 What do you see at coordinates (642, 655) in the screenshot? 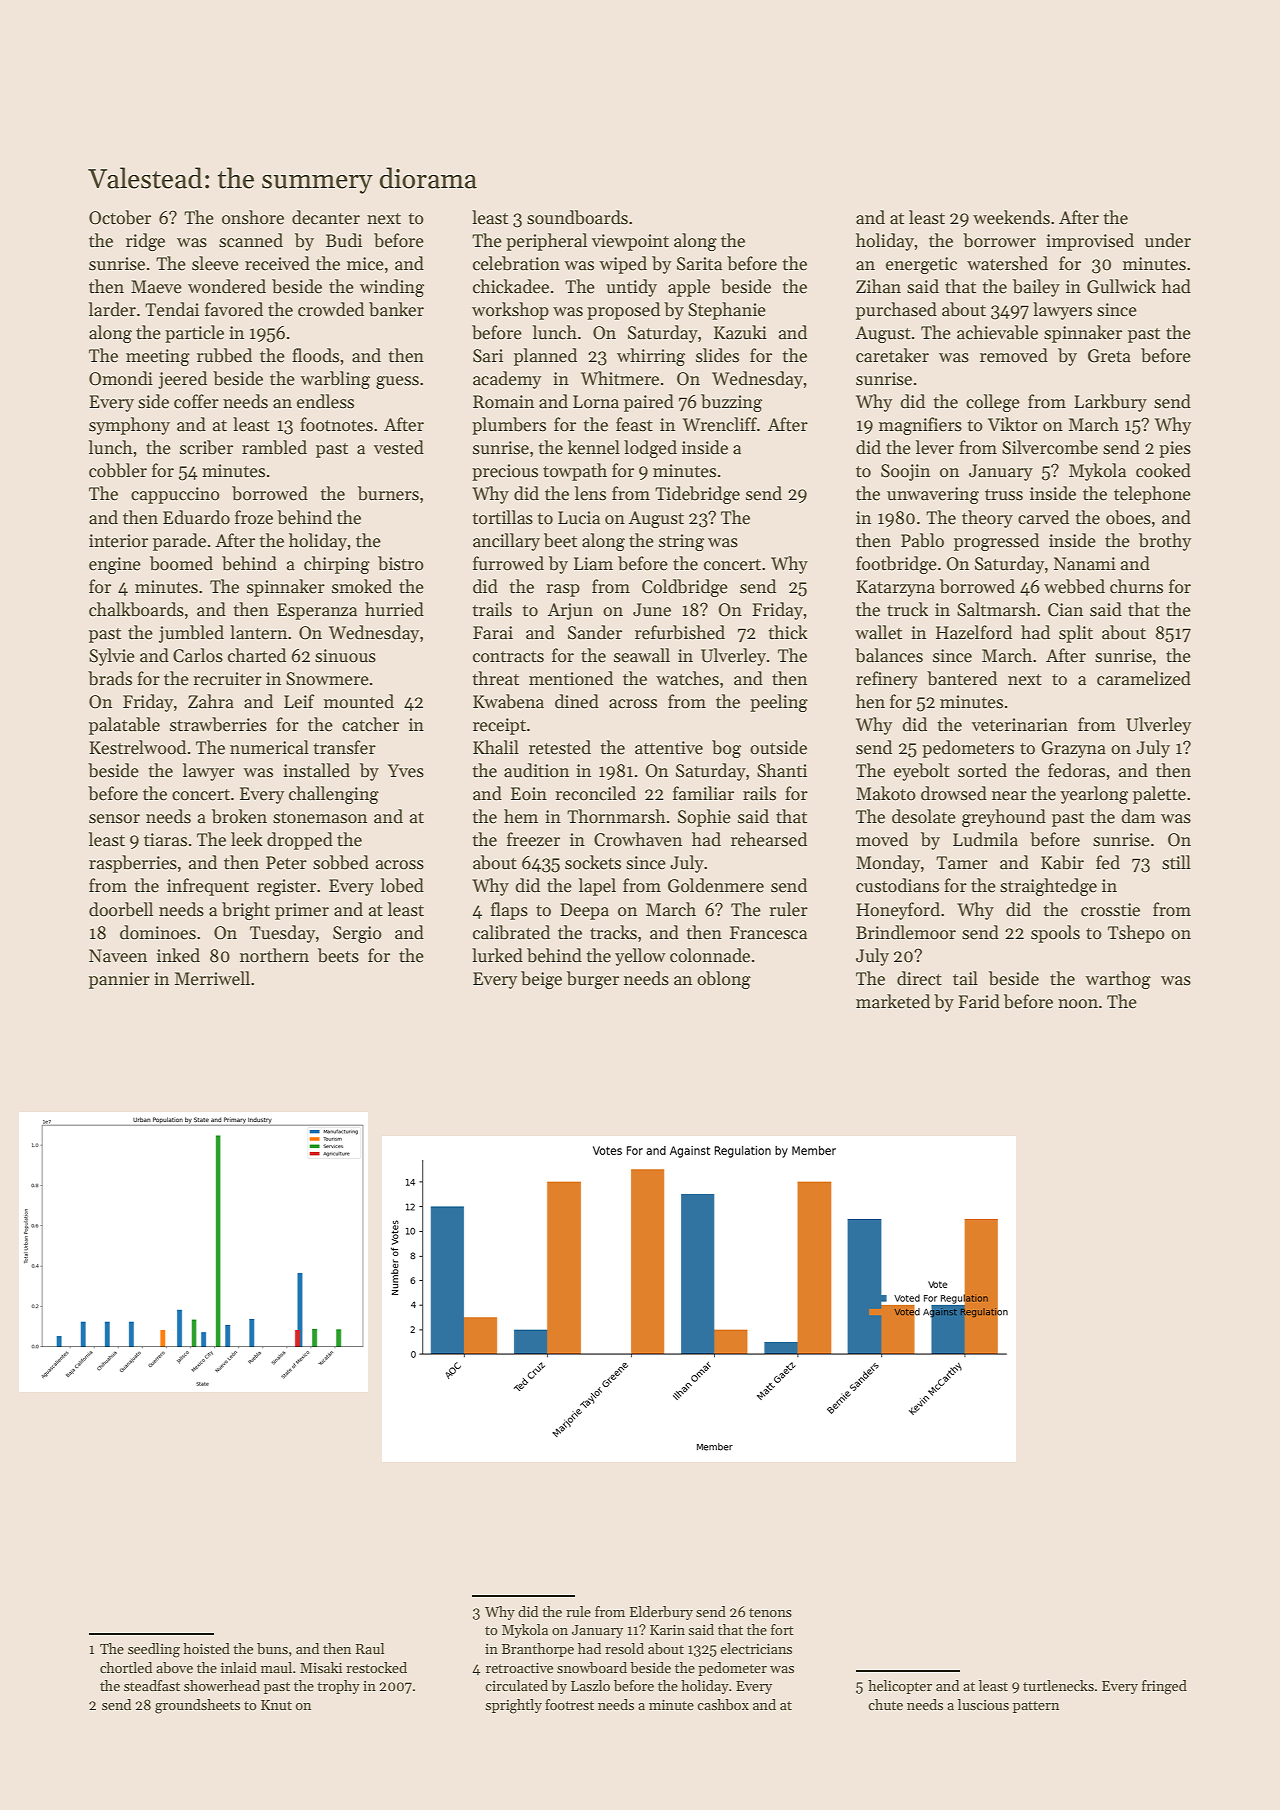
I see `seawall` at bounding box center [642, 655].
